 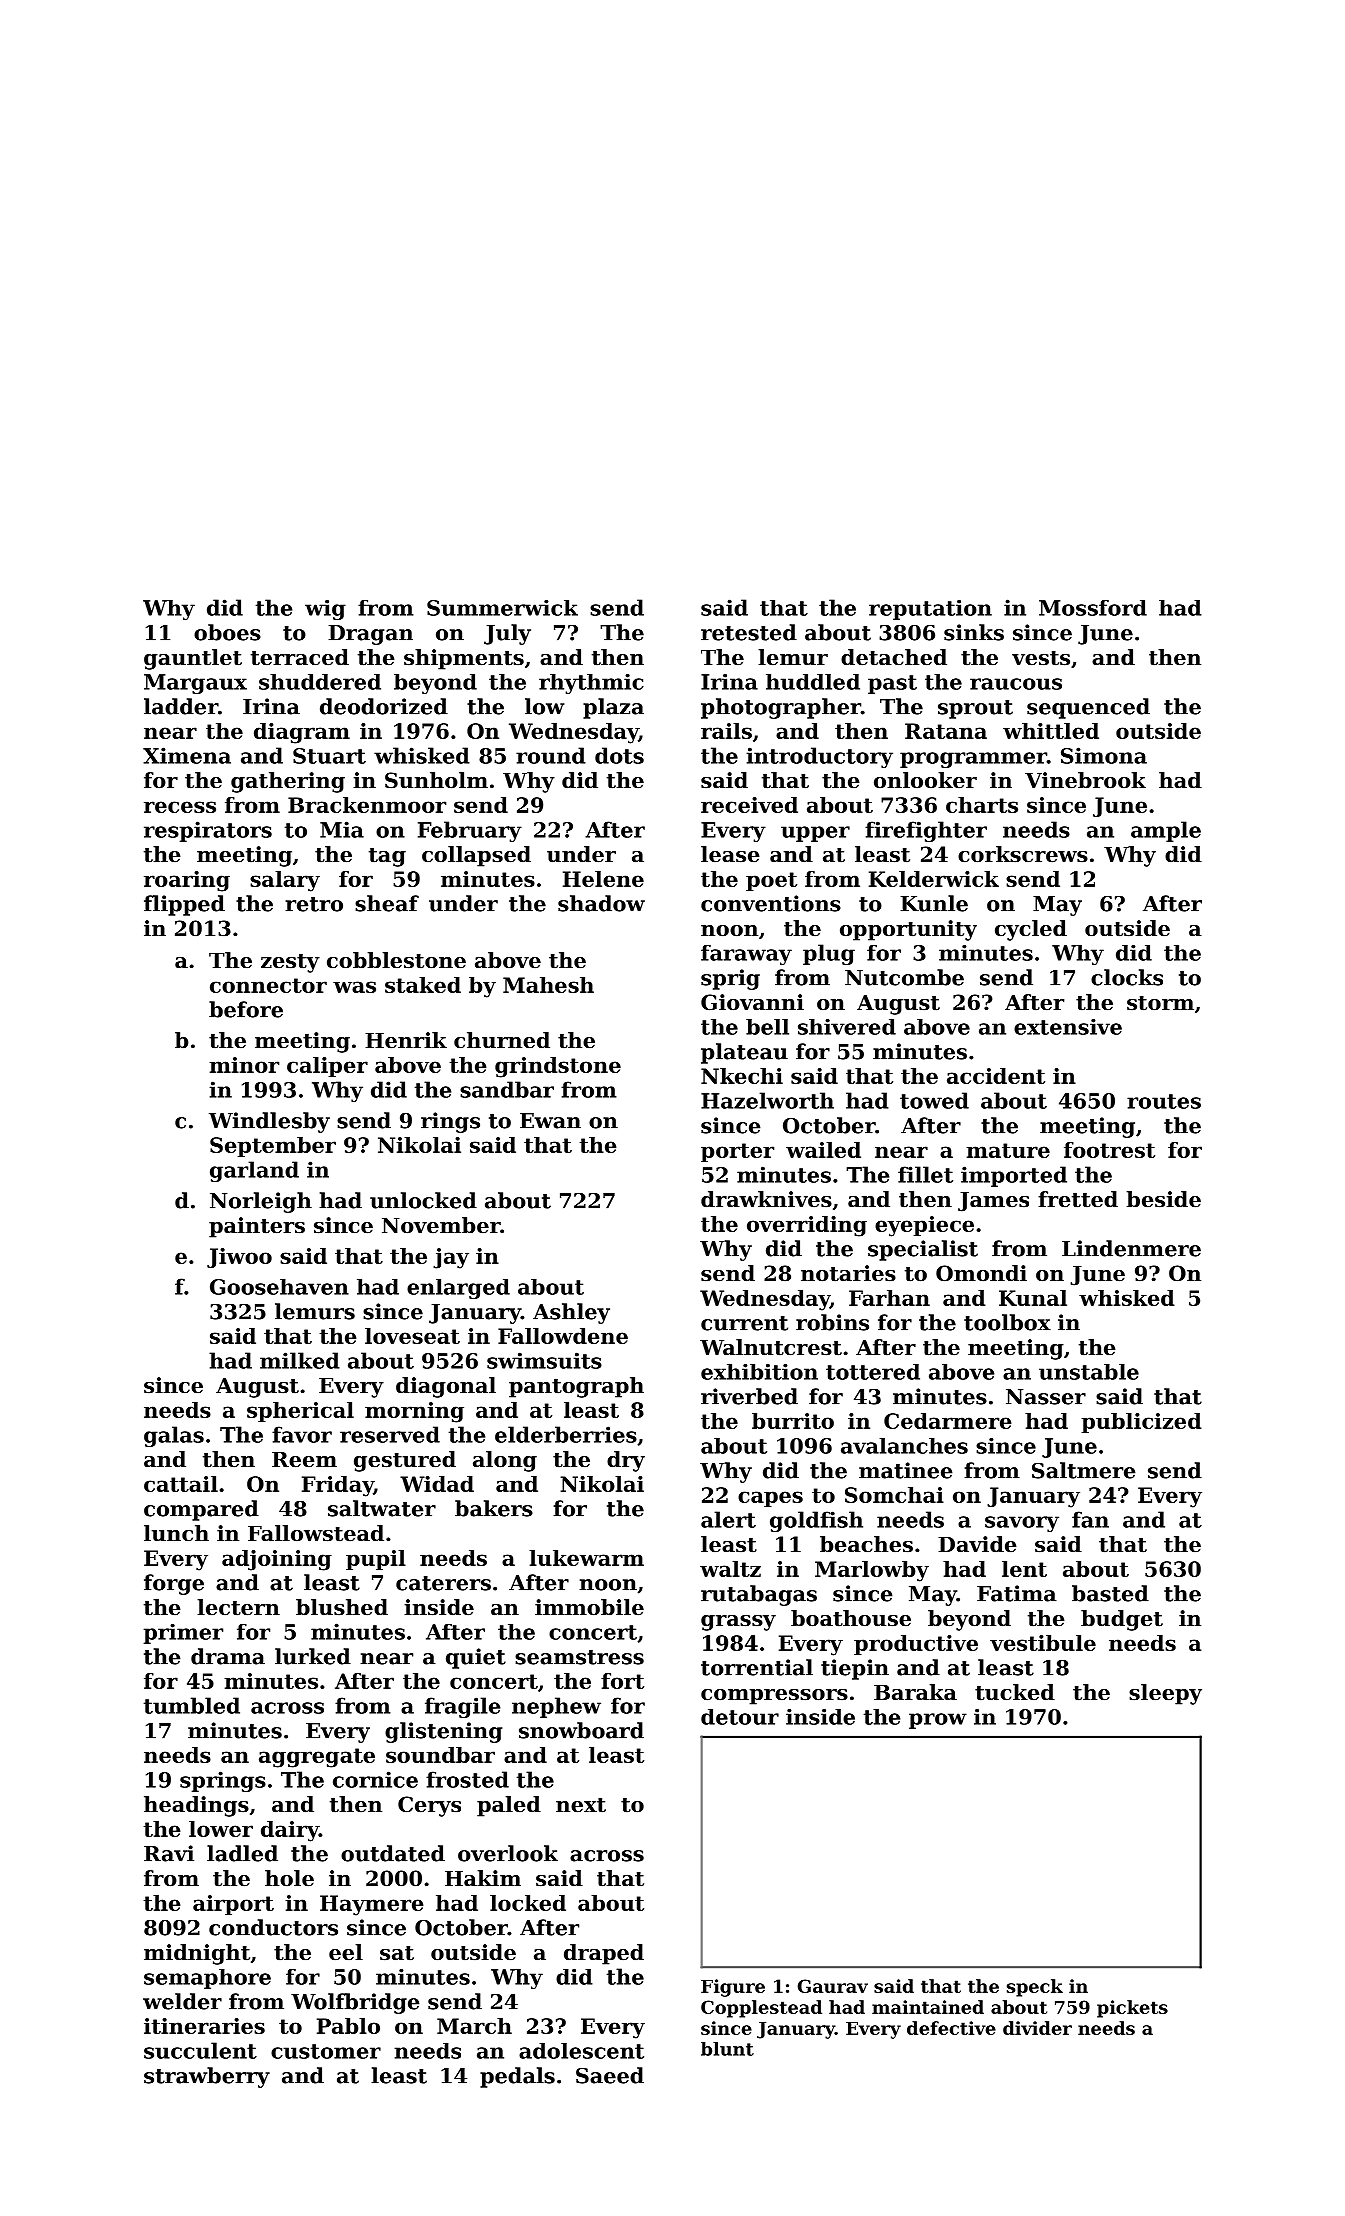 I want to click on minor, so click(x=244, y=1065).
